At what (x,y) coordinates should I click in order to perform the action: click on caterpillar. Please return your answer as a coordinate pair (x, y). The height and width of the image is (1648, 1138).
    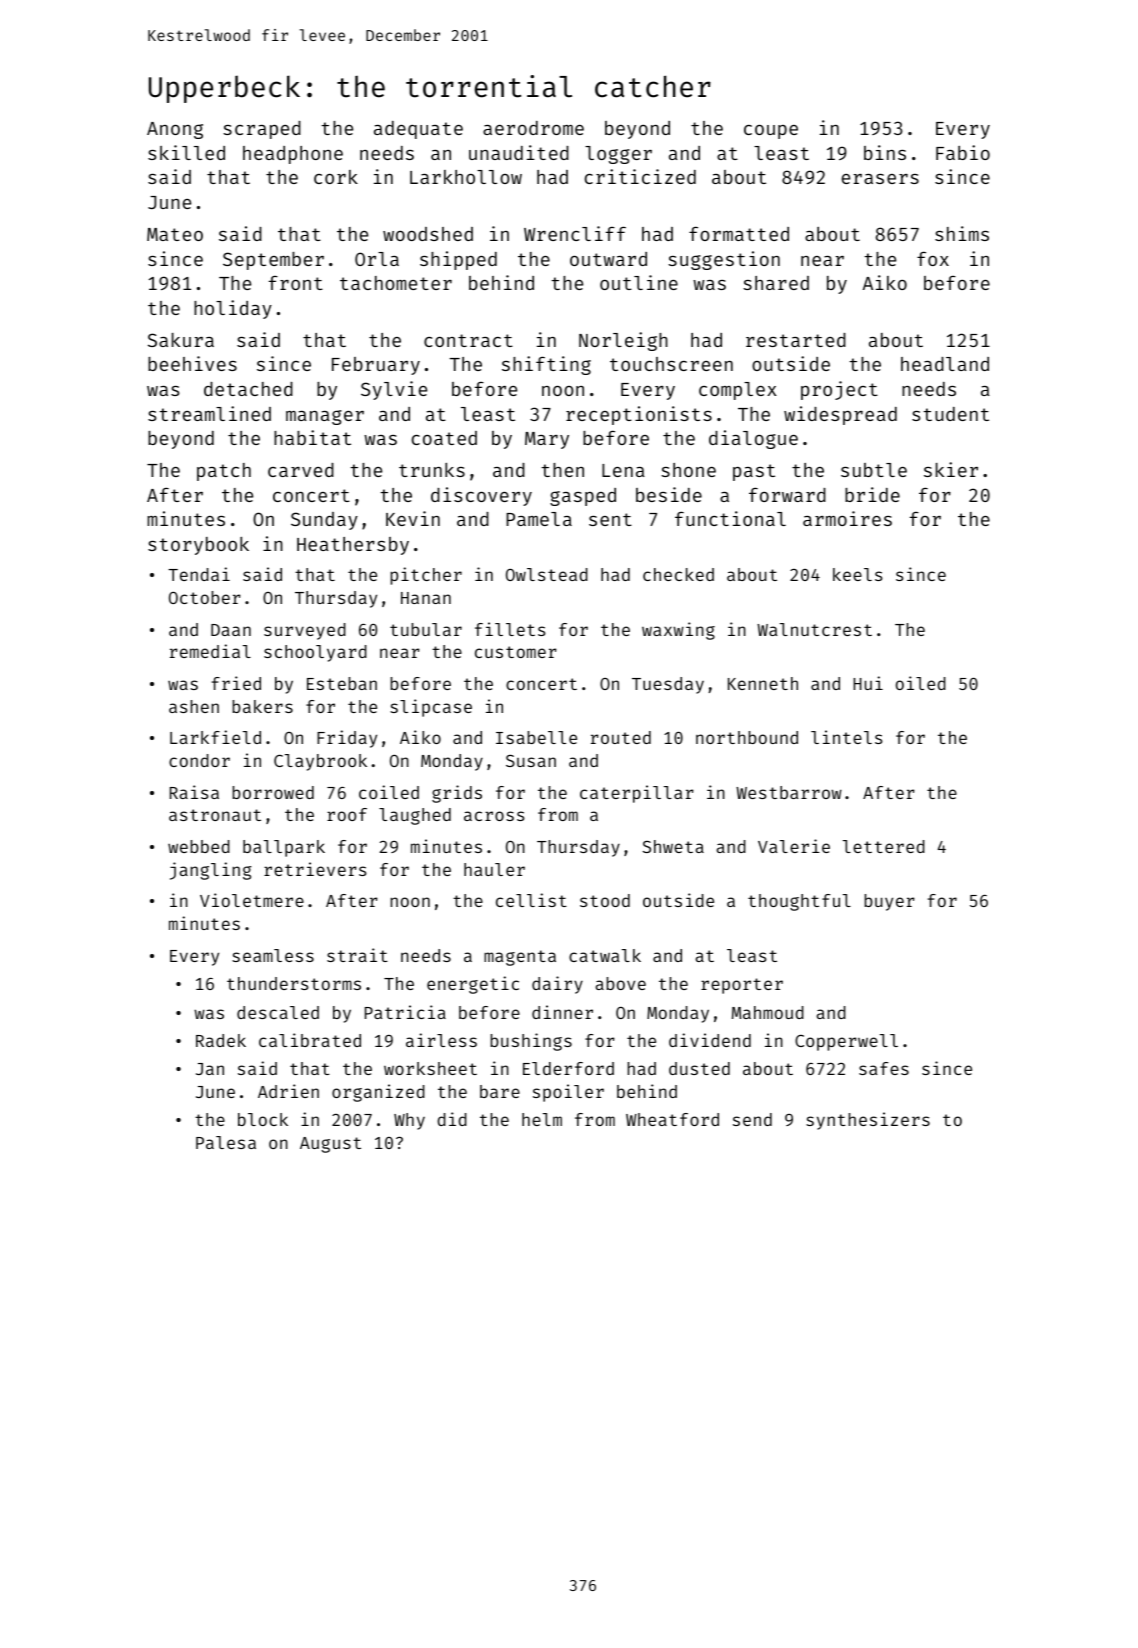
    Looking at the image, I should click on (637, 794).
